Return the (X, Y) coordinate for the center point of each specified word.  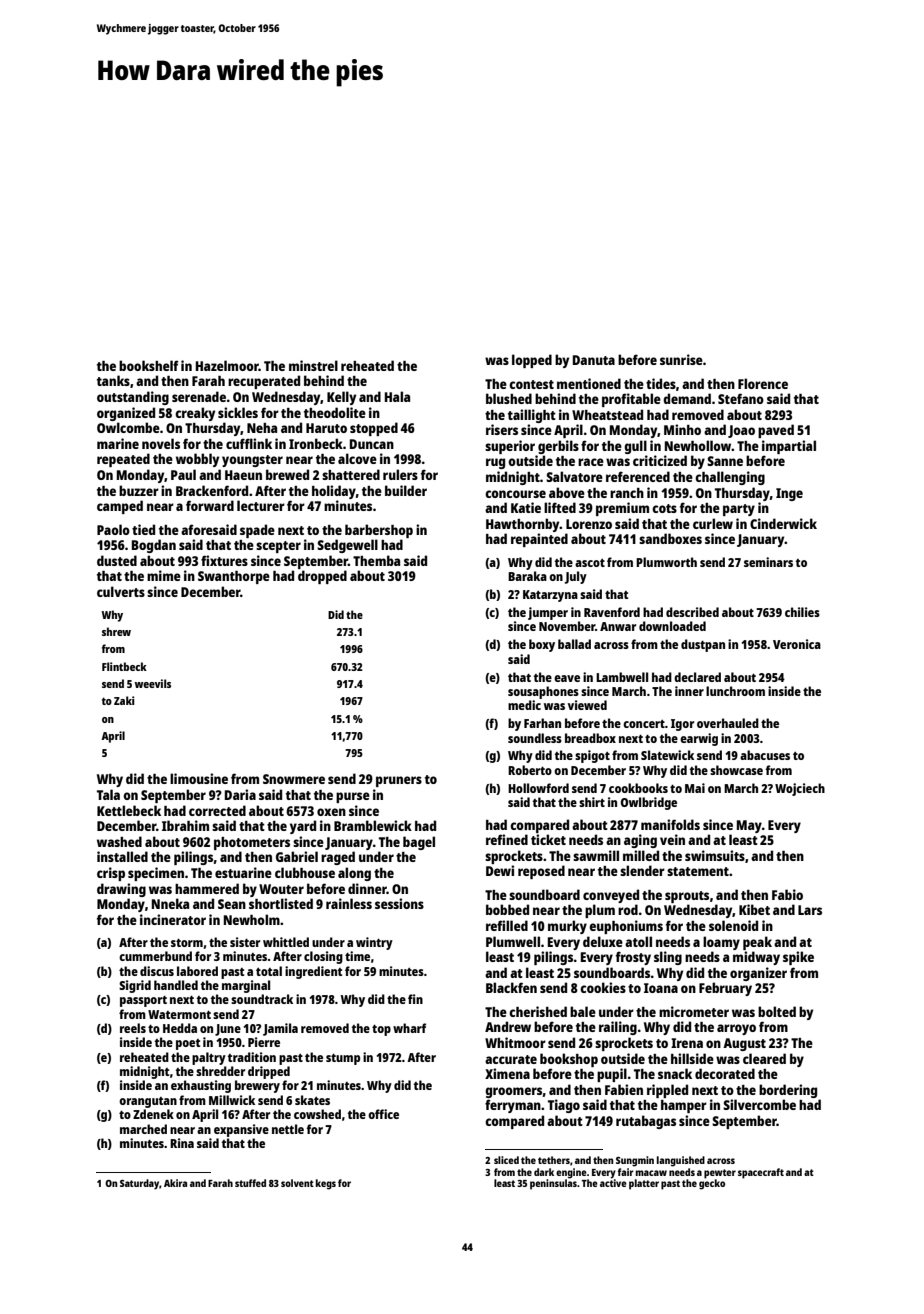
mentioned (589, 383)
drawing (121, 890)
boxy (542, 645)
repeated (123, 460)
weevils (153, 683)
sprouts (687, 897)
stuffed (250, 1183)
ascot (590, 563)
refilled (507, 925)
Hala (397, 396)
